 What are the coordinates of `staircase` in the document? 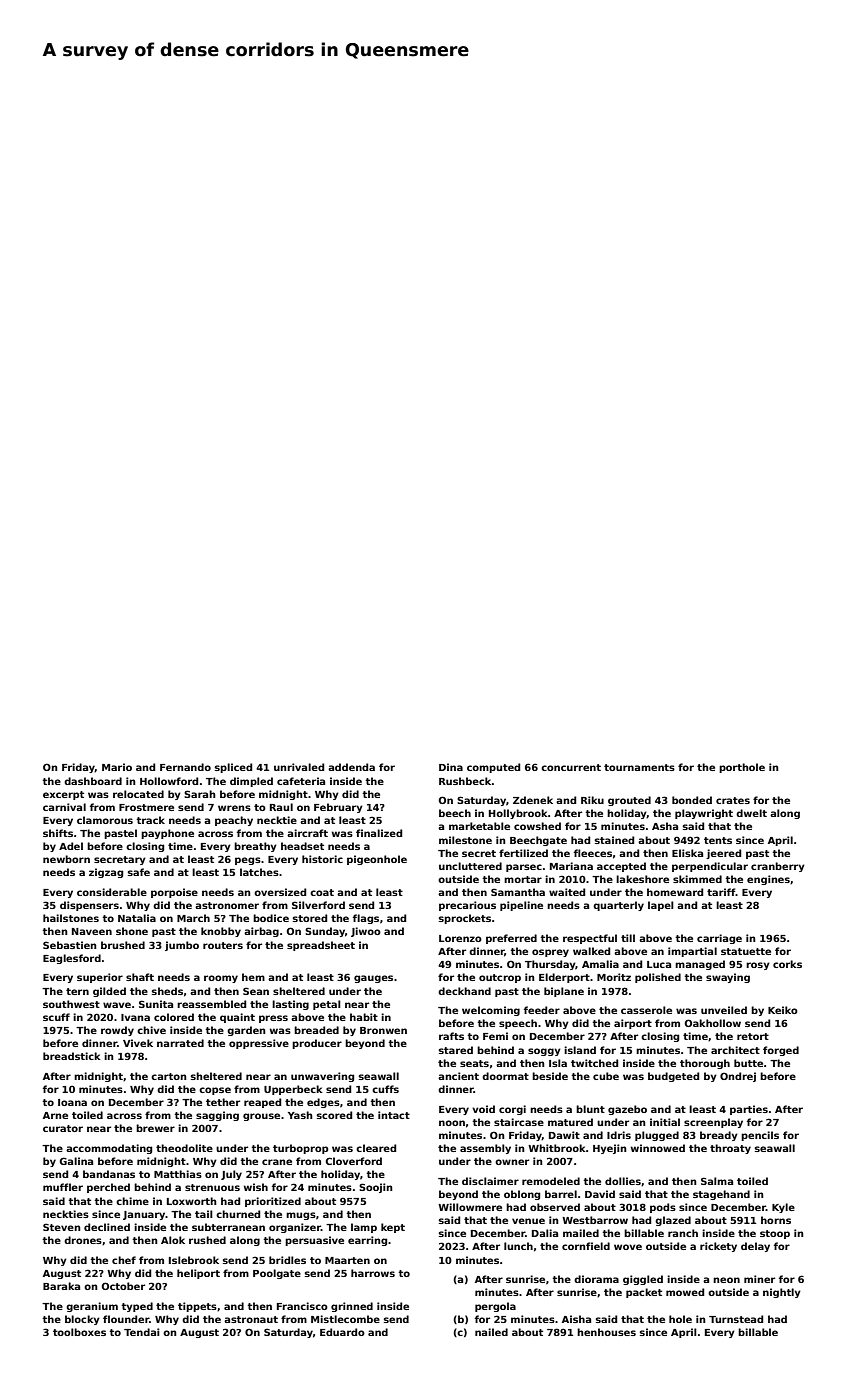 It's located at (519, 1122).
